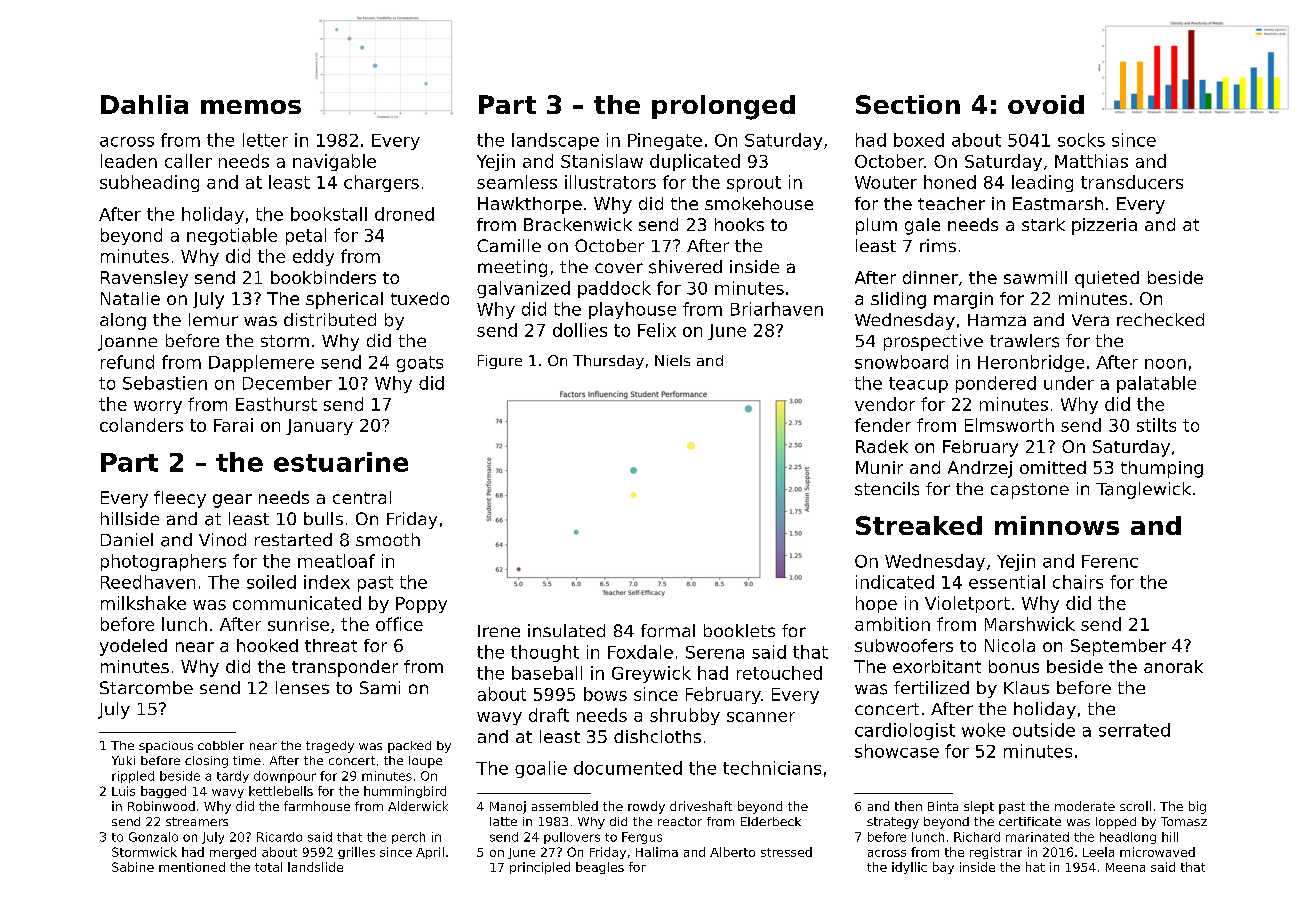  I want to click on minnows, so click(1057, 525).
